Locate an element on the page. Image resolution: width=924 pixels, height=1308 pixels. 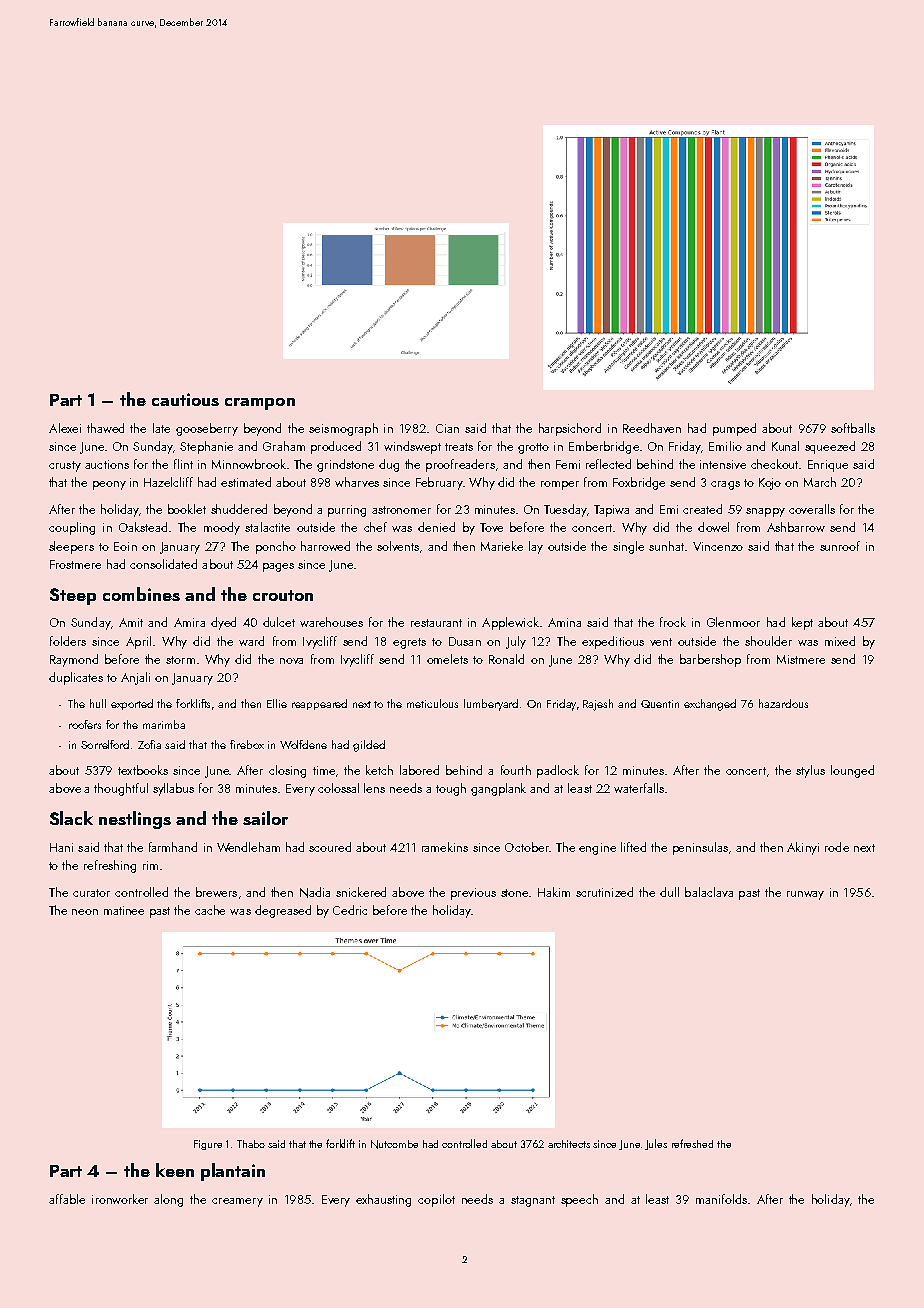
cautious is located at coordinates (185, 399).
